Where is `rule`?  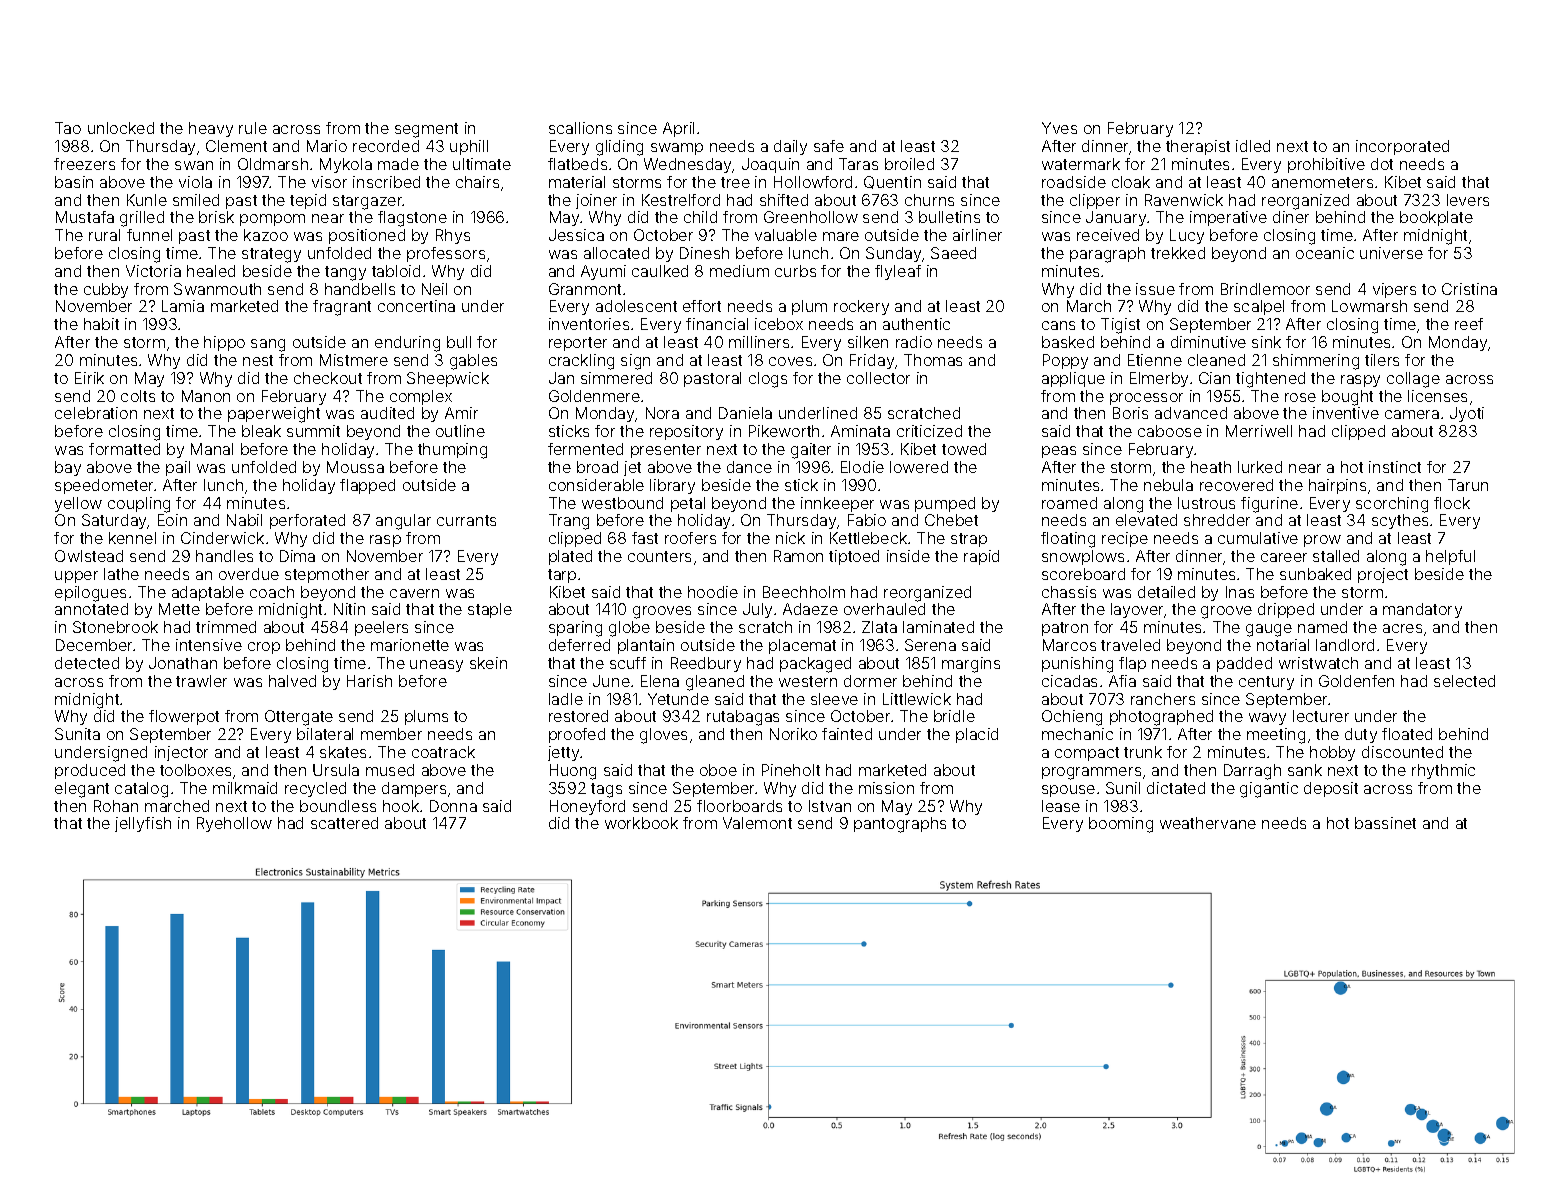
rule is located at coordinates (253, 128).
